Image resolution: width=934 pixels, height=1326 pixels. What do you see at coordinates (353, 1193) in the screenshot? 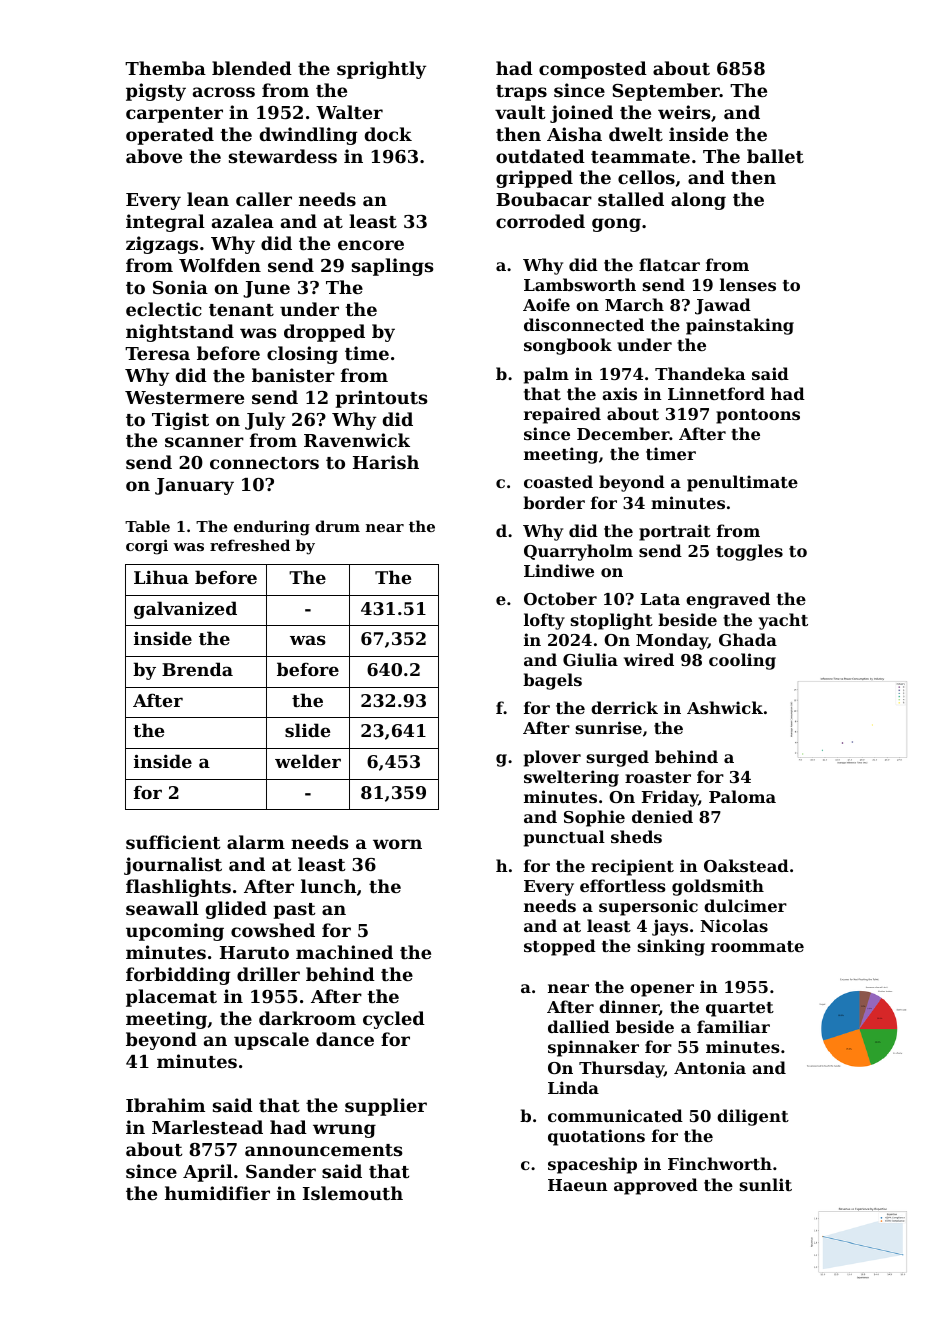
I see `Islemouth` at bounding box center [353, 1193].
